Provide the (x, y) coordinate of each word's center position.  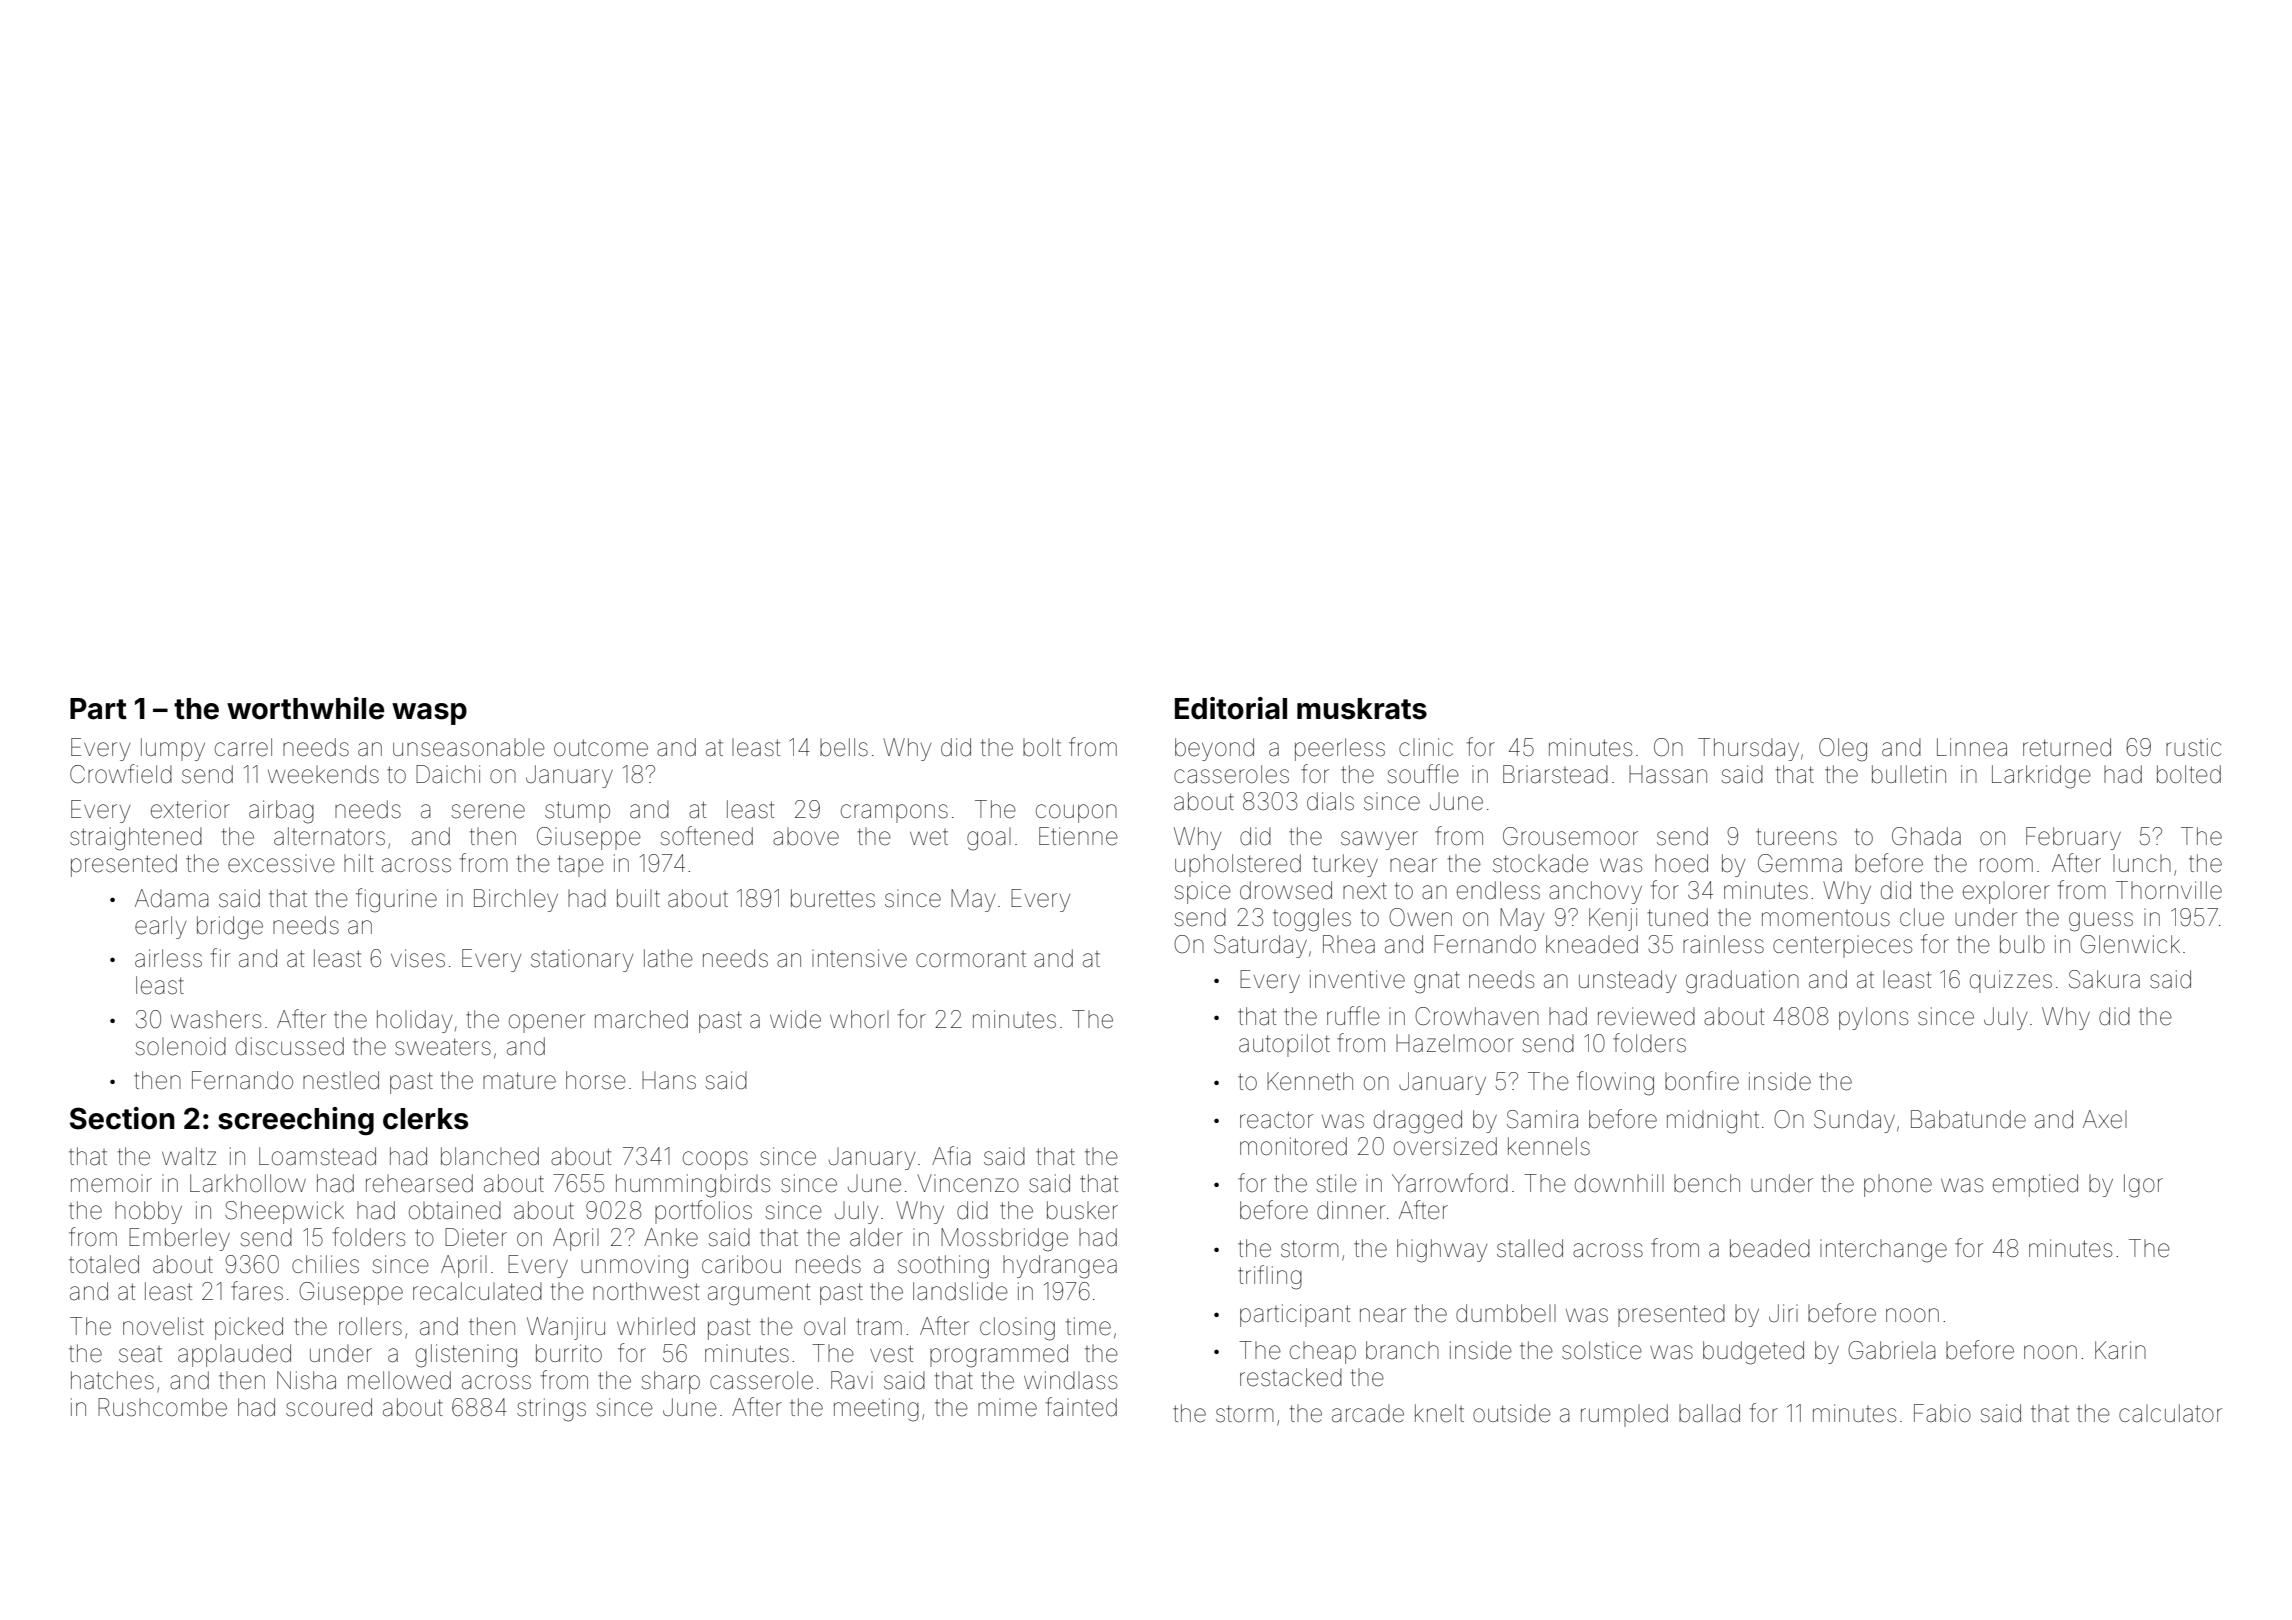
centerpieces (1842, 946)
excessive (281, 863)
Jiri (1783, 1313)
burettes (833, 898)
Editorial (1231, 708)
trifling (1270, 1277)
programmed (999, 1356)
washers (216, 1019)
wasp (429, 714)
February (2073, 838)
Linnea (1972, 747)
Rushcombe (162, 1407)
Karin (2120, 1350)
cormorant (971, 959)
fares (257, 1291)
